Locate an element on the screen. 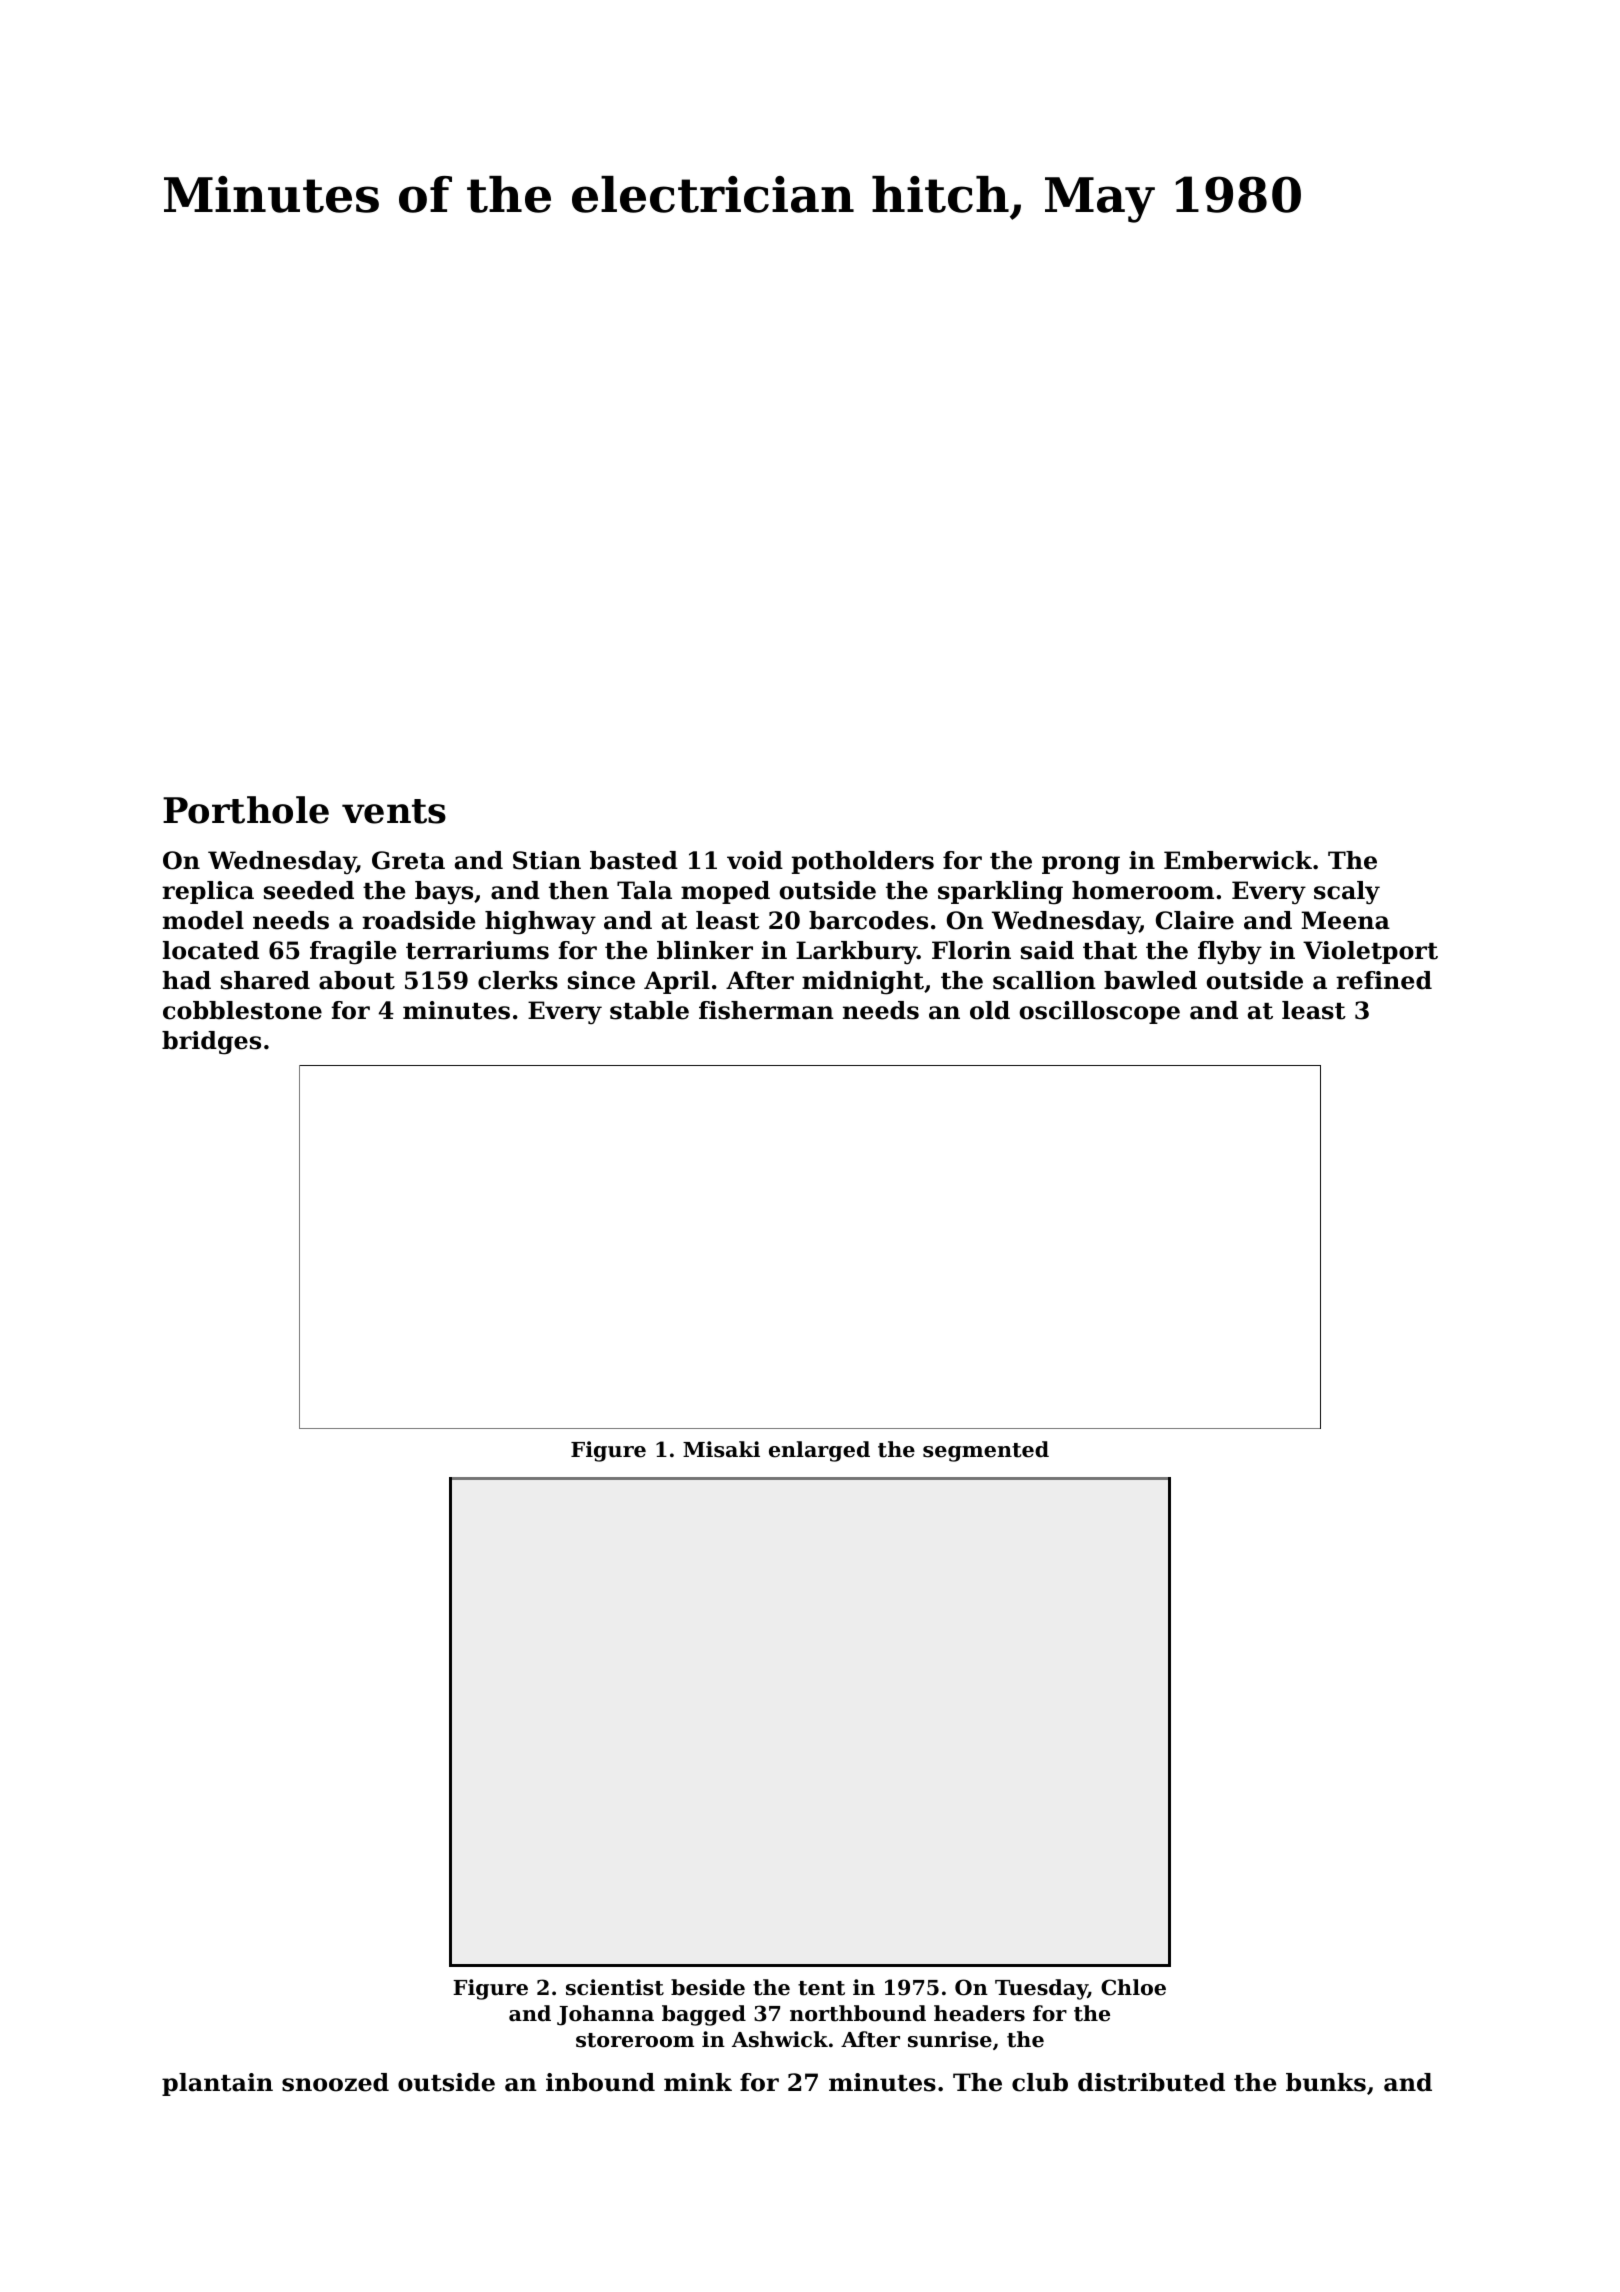  enlarged is located at coordinates (819, 1451).
